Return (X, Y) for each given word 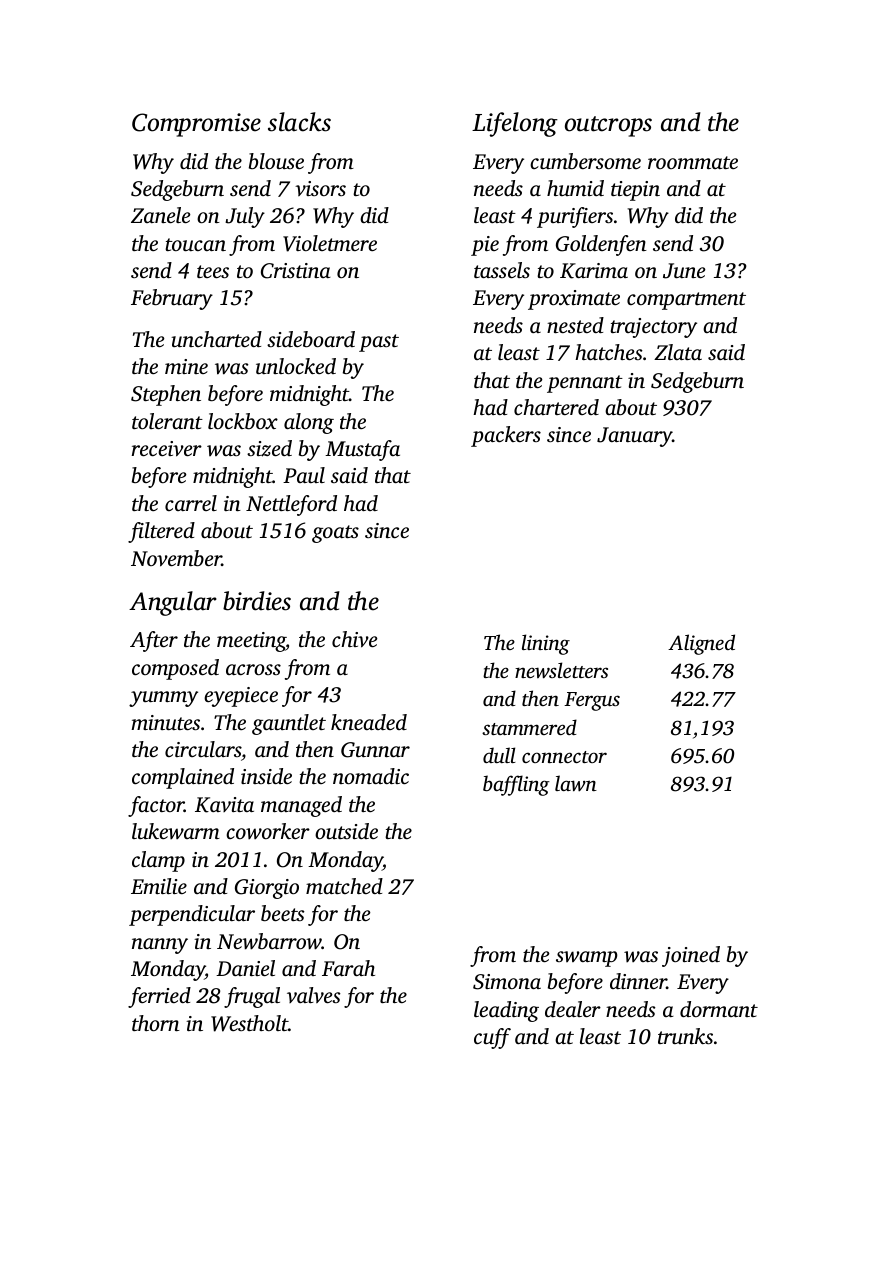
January (634, 437)
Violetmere (330, 243)
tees (213, 271)
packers (506, 436)
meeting (251, 642)
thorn (156, 1023)
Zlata (678, 352)
